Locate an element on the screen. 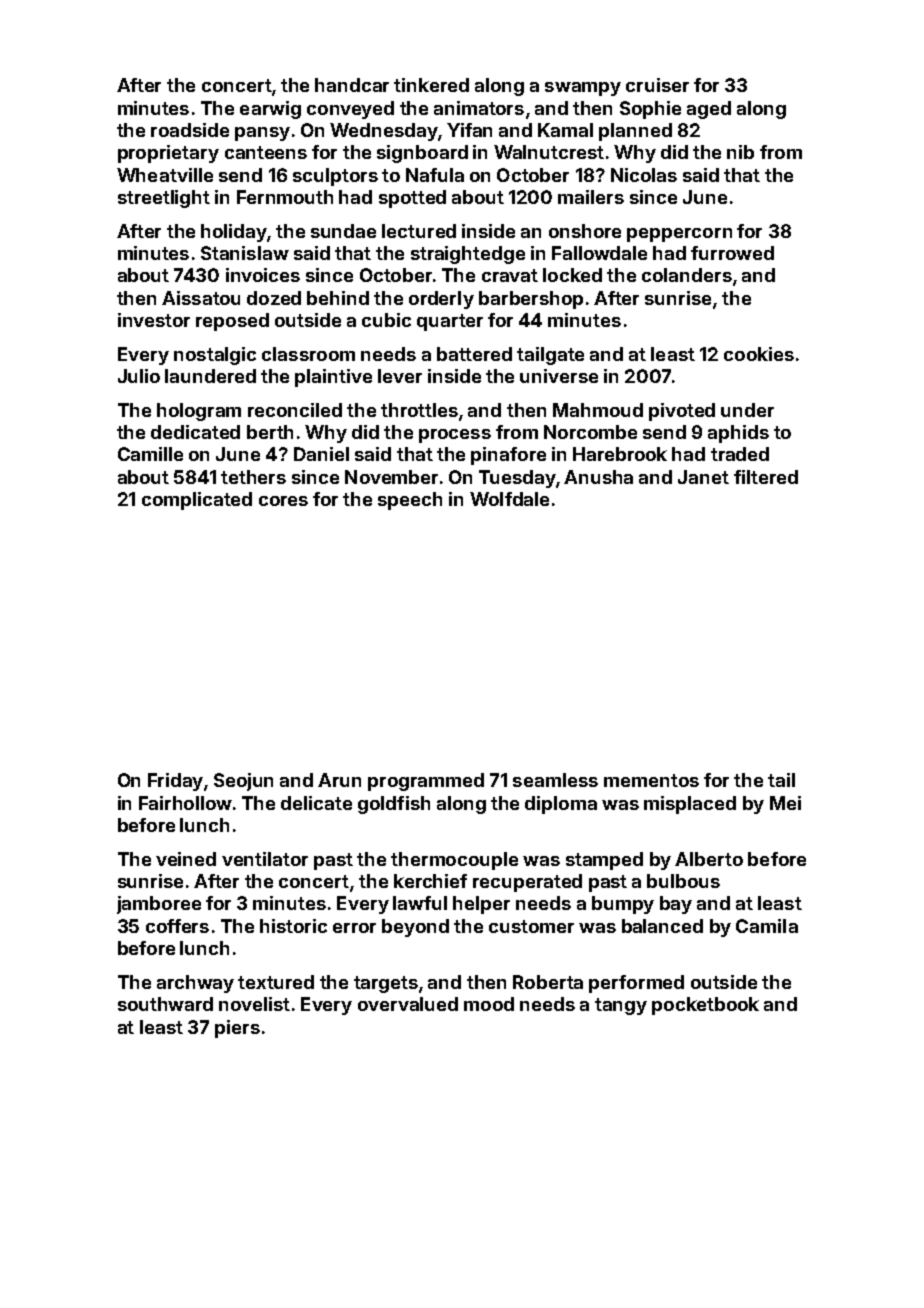 The height and width of the screenshot is (1308, 924). tangy is located at coordinates (621, 1006).
